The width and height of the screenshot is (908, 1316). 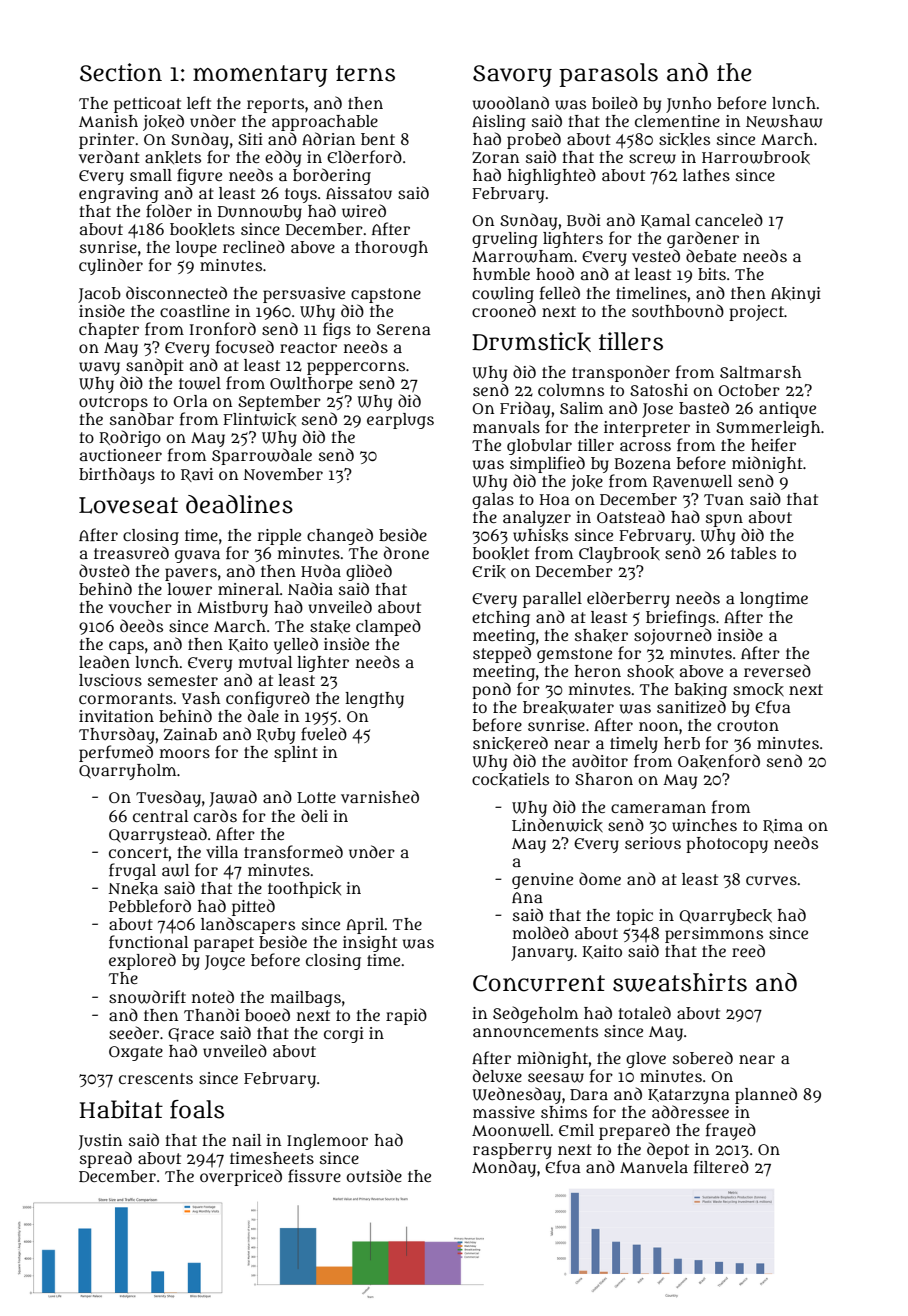 What do you see at coordinates (502, 654) in the screenshot?
I see `stepped` at bounding box center [502, 654].
